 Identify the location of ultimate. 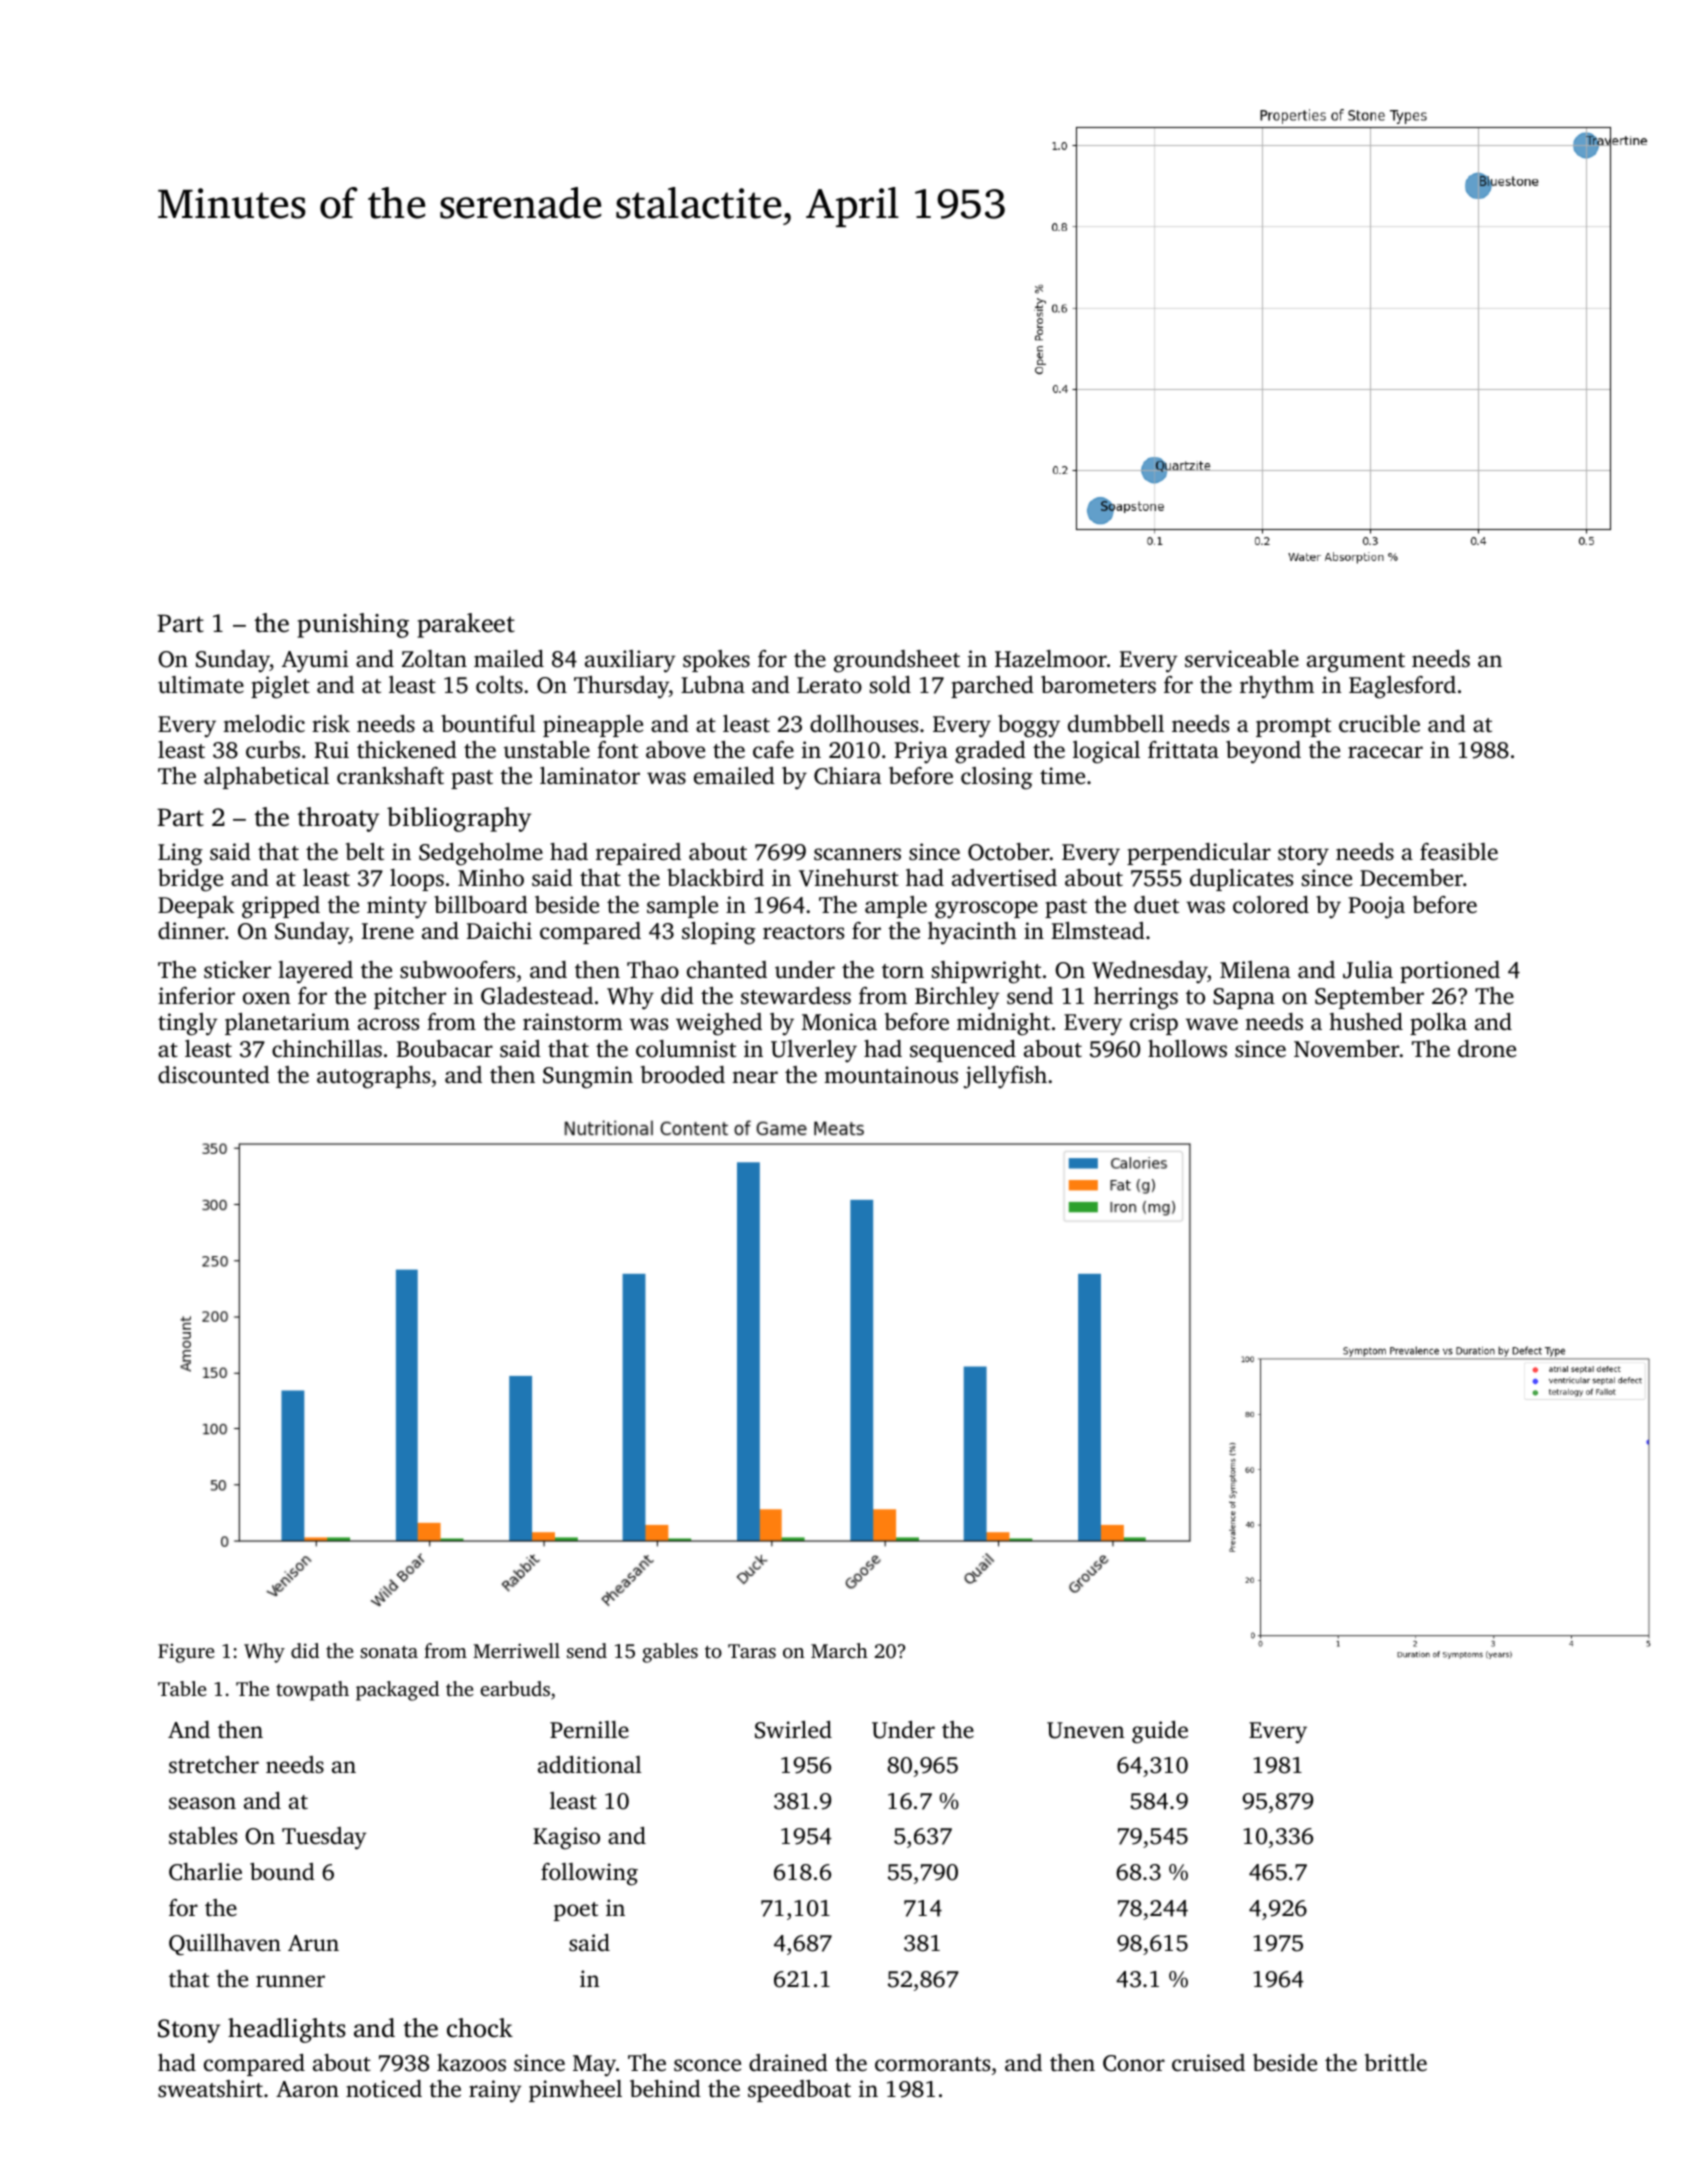
(201, 684).
